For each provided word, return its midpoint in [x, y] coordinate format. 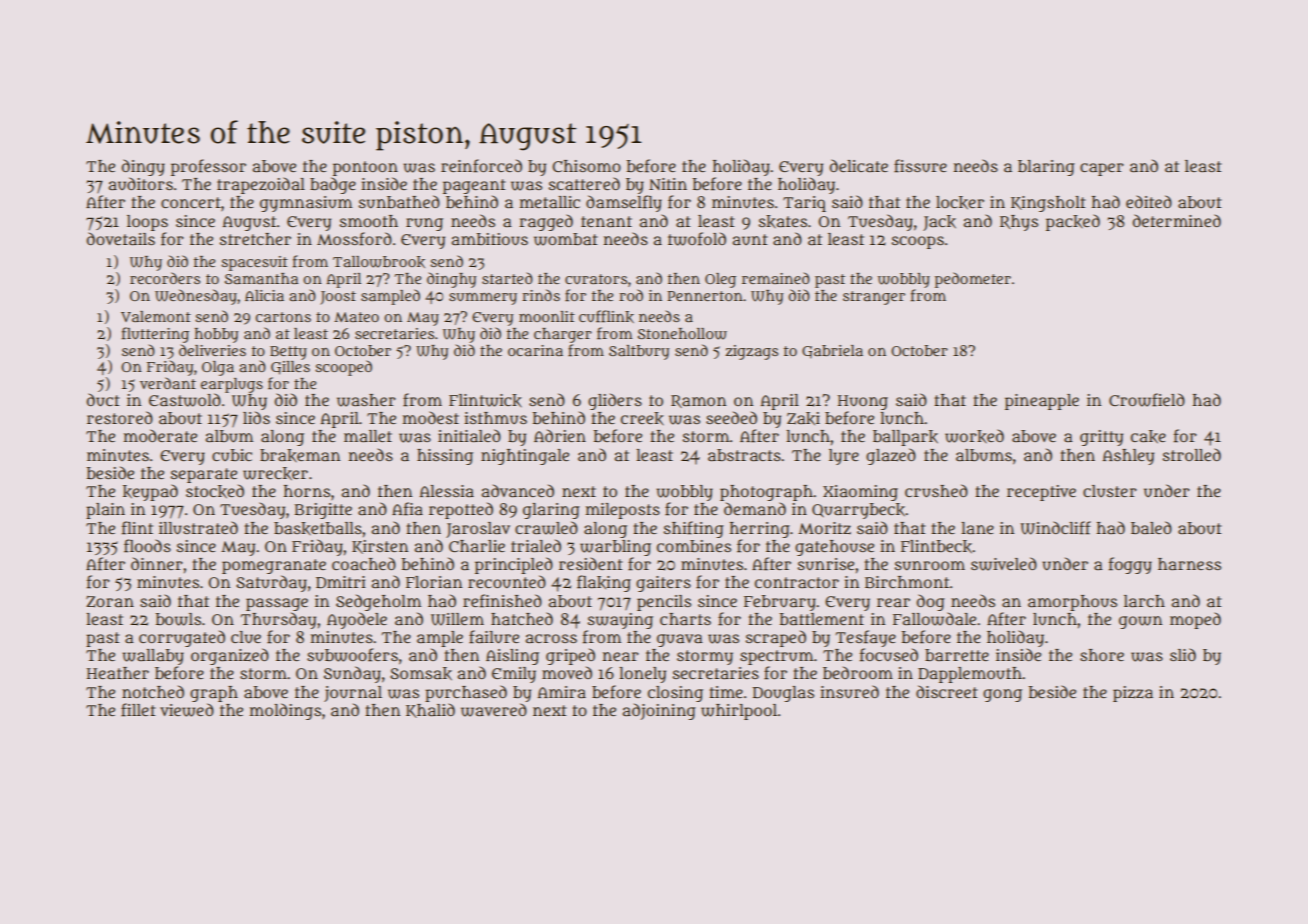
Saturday [271, 583]
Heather [118, 673]
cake [1148, 437]
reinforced [481, 166]
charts [685, 619]
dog [931, 602]
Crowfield [1147, 400]
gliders [615, 401]
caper [1102, 169]
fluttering [155, 335]
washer [366, 400]
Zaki [803, 418]
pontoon [365, 168]
